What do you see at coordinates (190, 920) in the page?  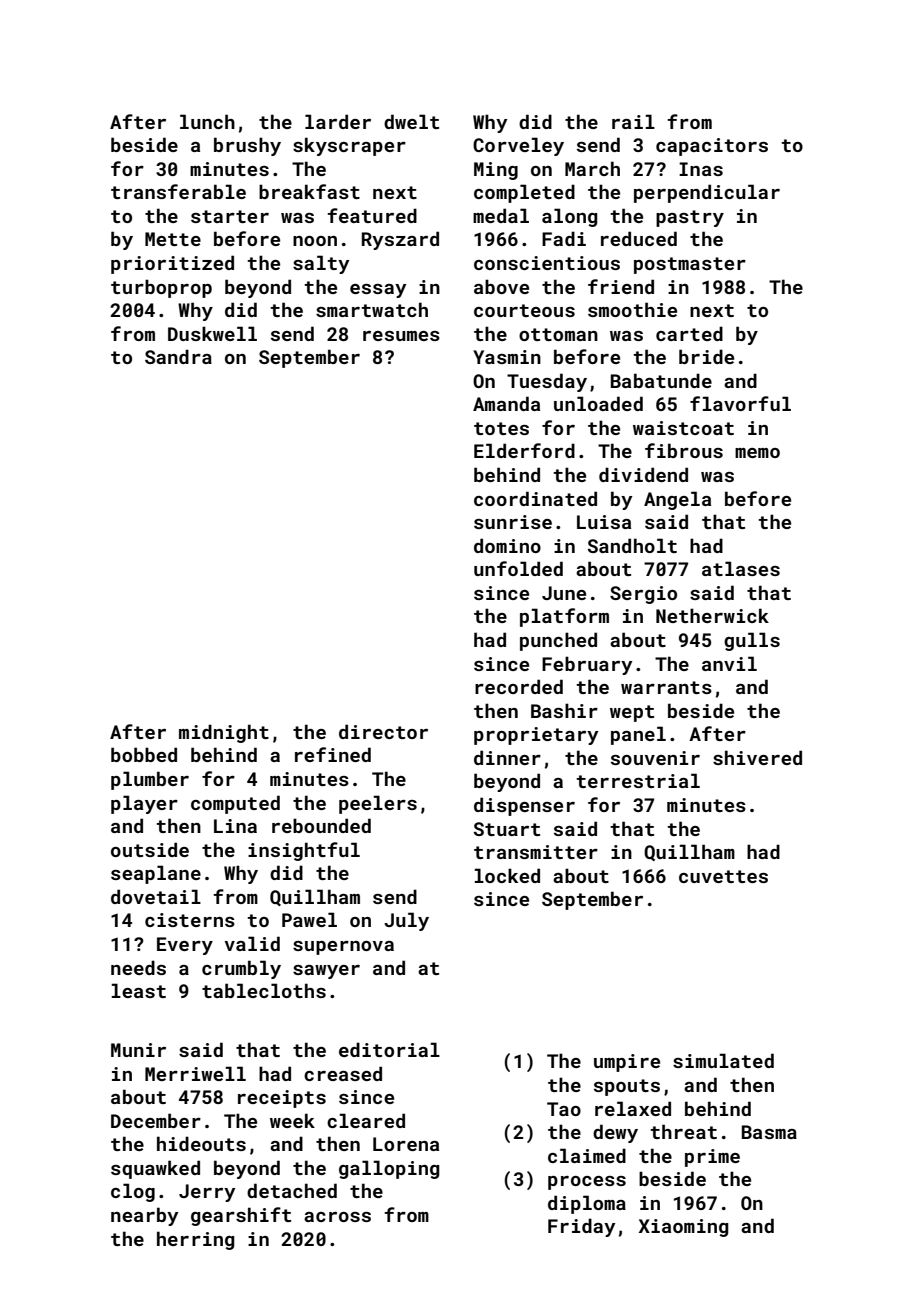 I see `cisterns` at bounding box center [190, 920].
